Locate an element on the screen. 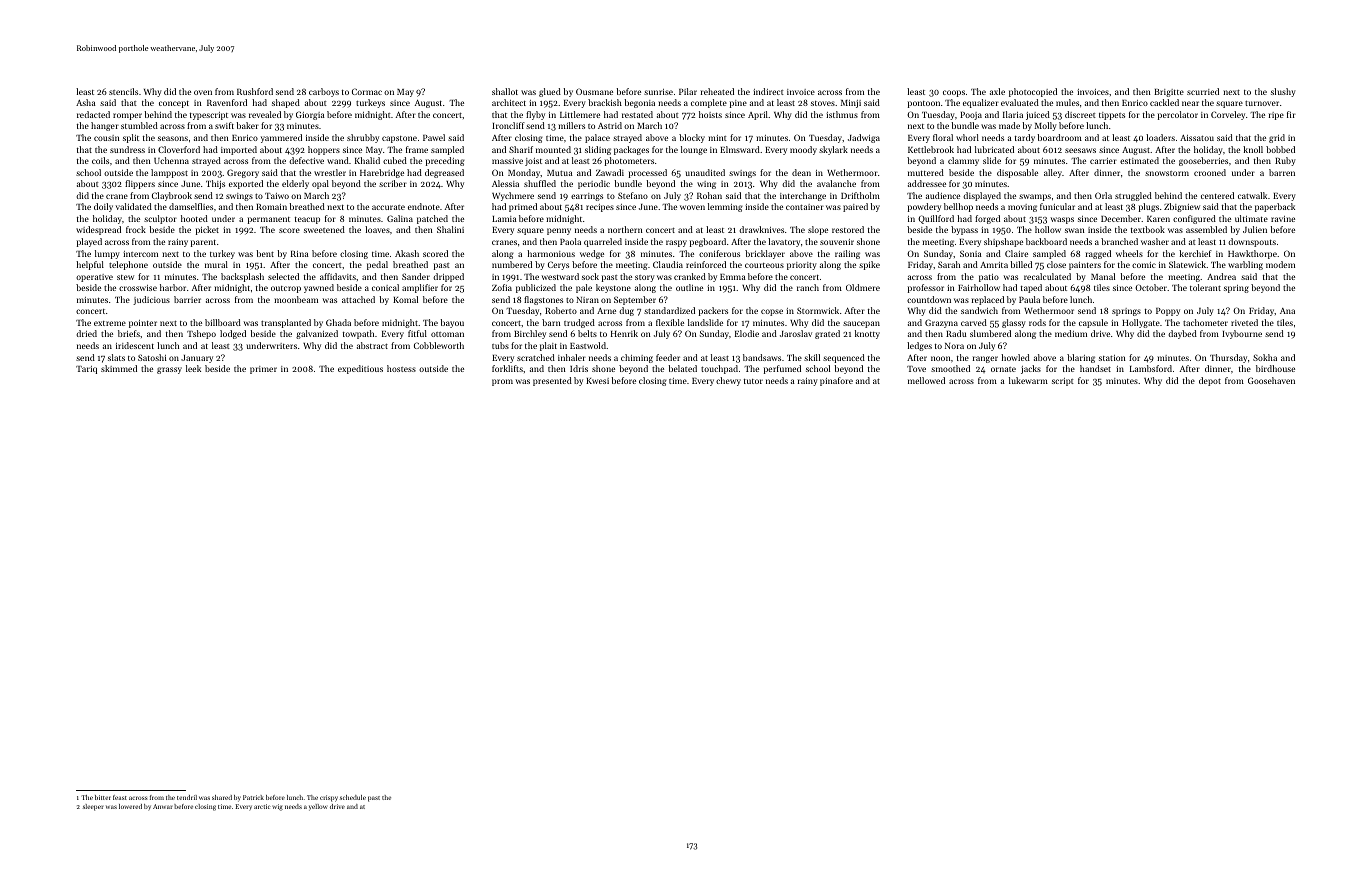 This screenshot has height=887, width=1372. yellow is located at coordinates (318, 807).
